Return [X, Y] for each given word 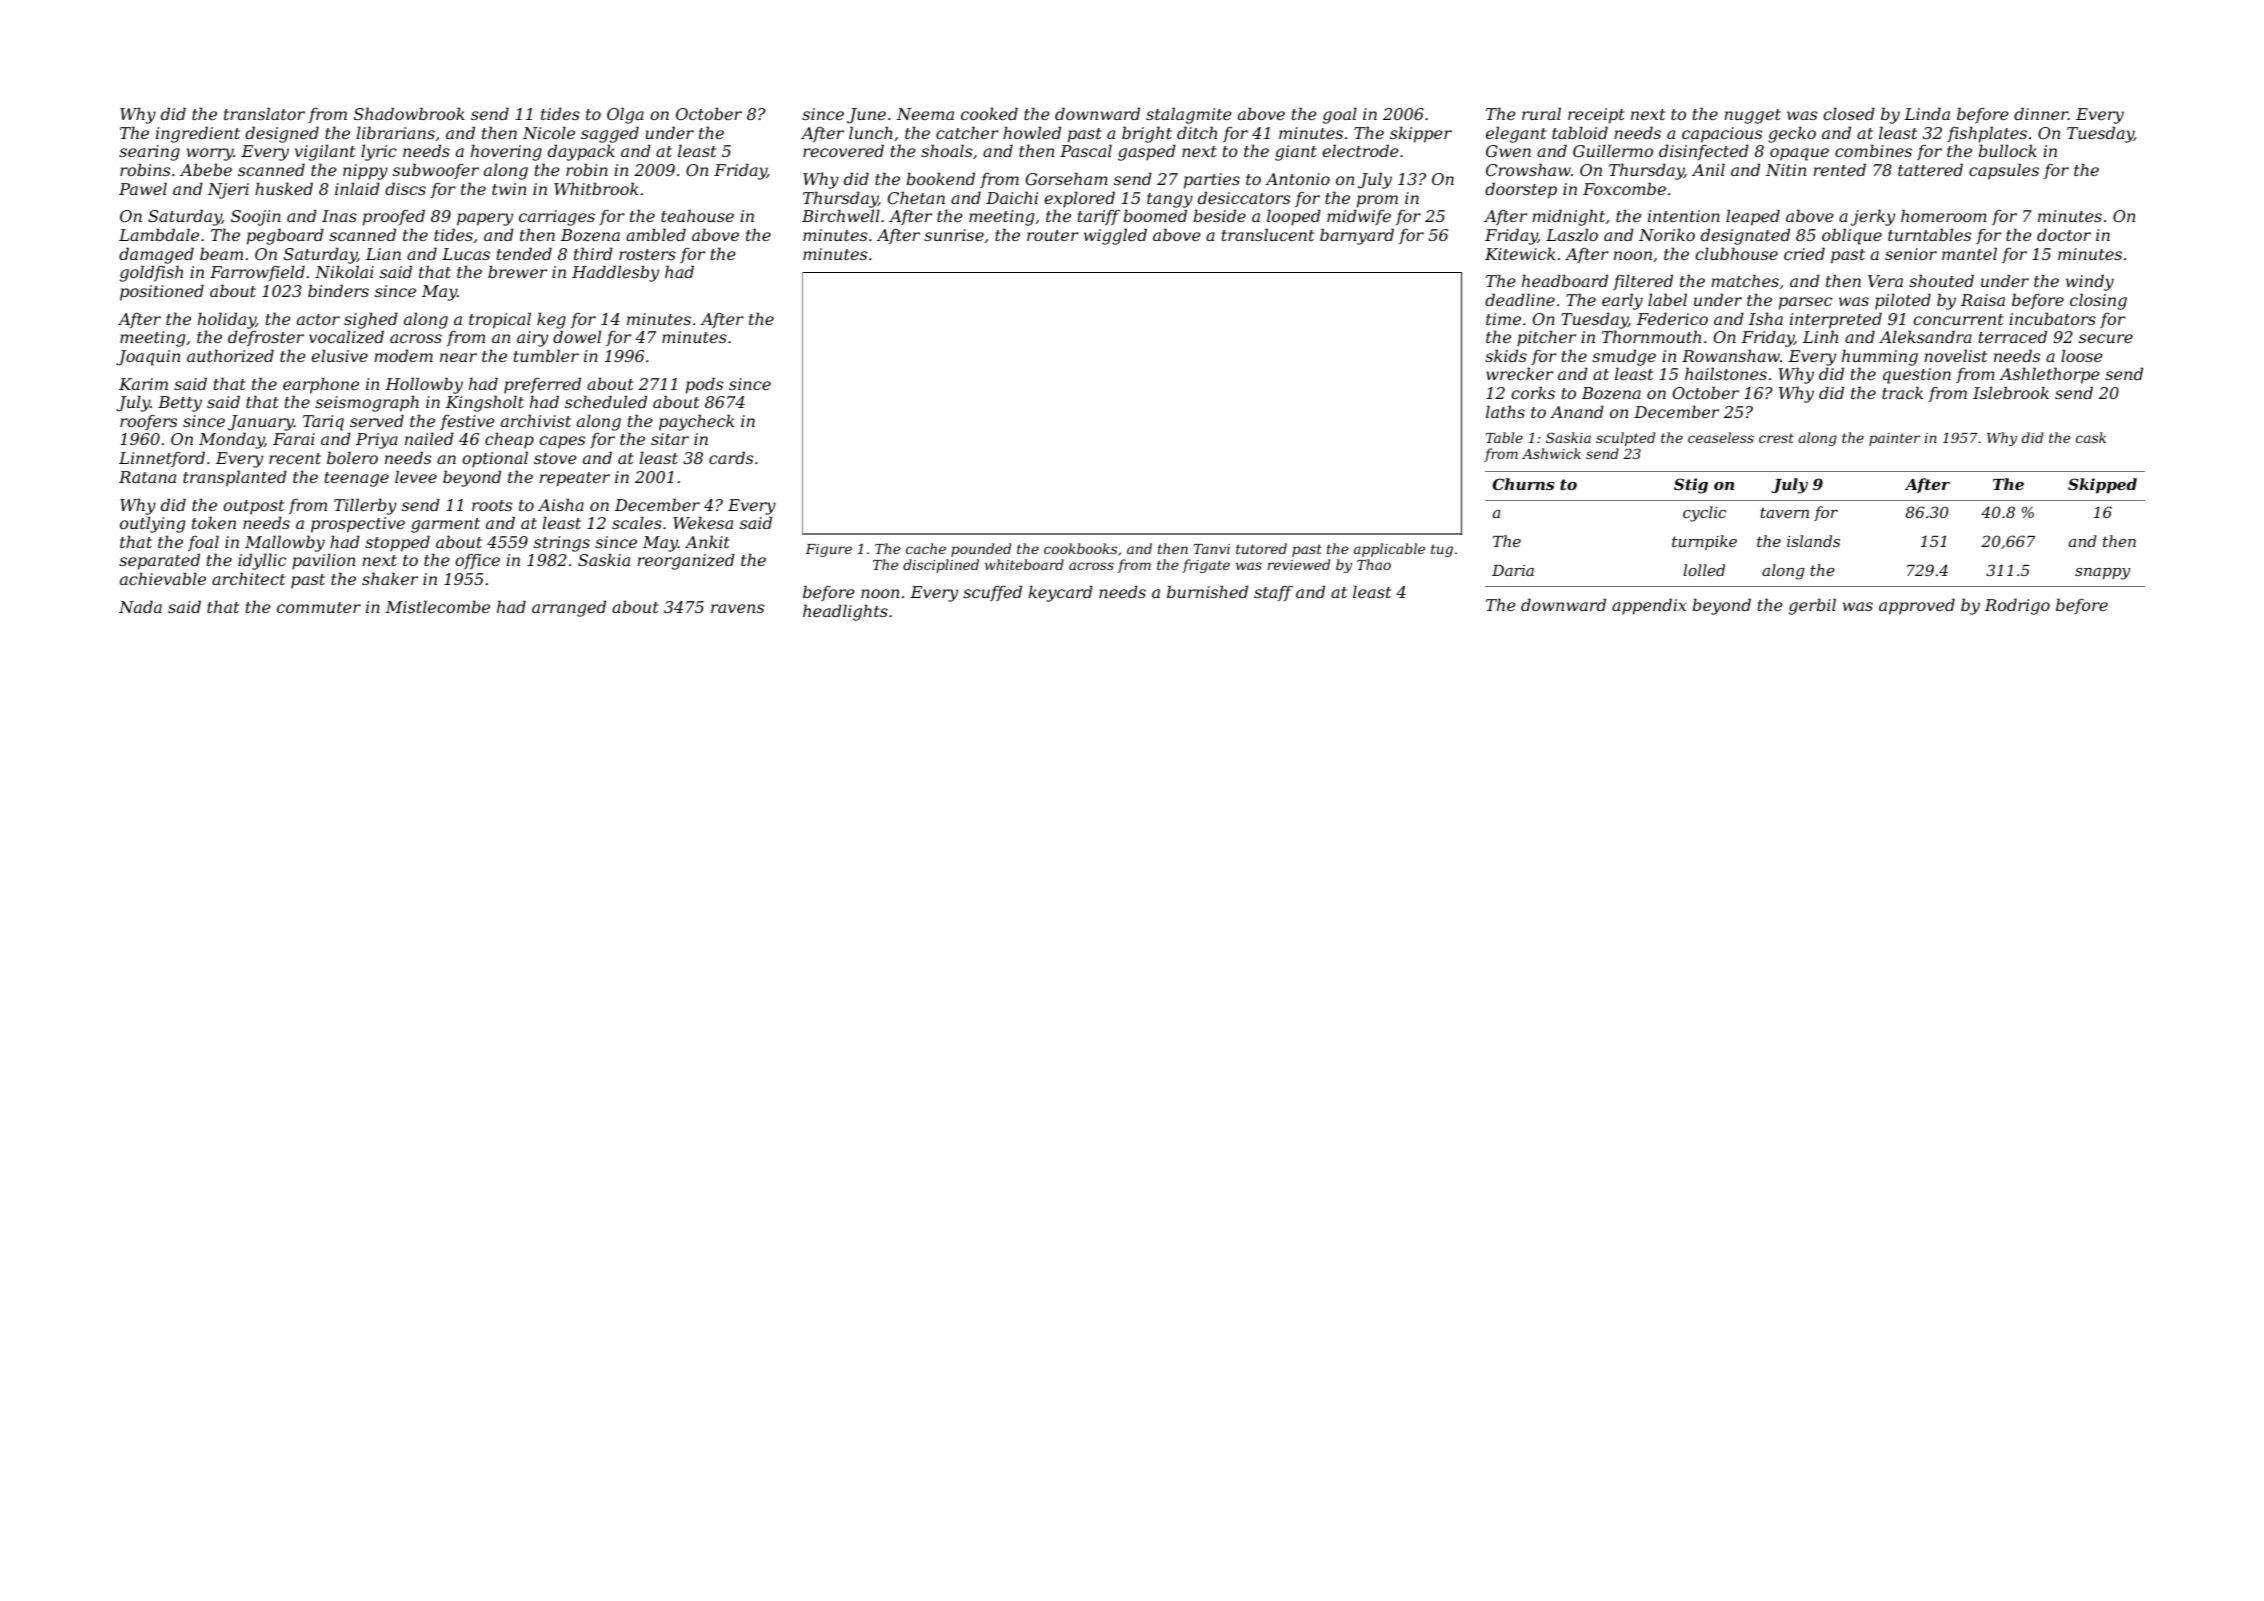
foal [203, 543]
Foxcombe [1624, 188]
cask [2091, 437]
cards [731, 457]
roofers [148, 422]
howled [1032, 132]
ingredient [198, 134]
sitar [670, 439]
